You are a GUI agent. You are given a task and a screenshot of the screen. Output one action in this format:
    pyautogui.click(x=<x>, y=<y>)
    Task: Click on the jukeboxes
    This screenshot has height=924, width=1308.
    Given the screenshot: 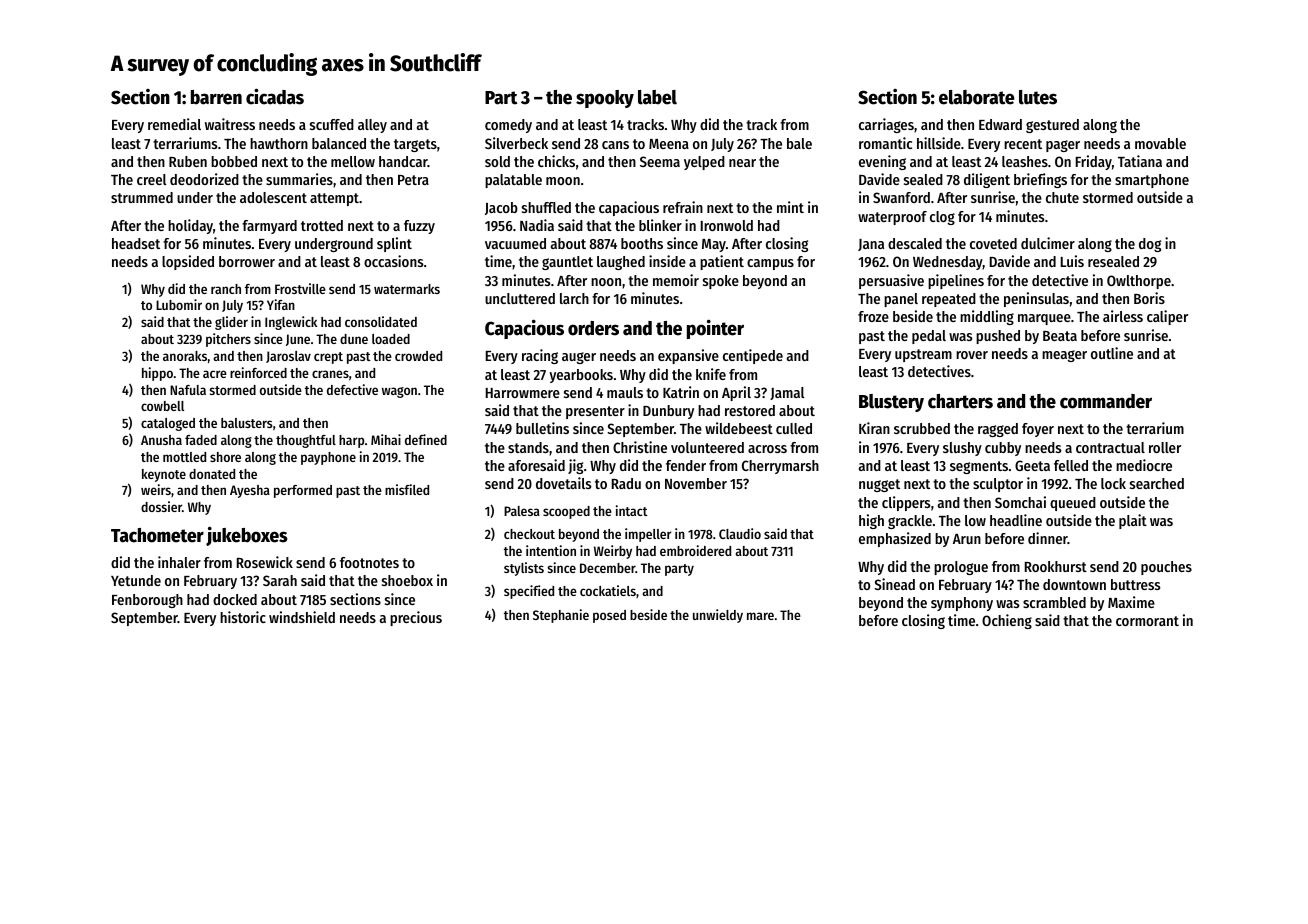 What is the action you would take?
    pyautogui.click(x=247, y=536)
